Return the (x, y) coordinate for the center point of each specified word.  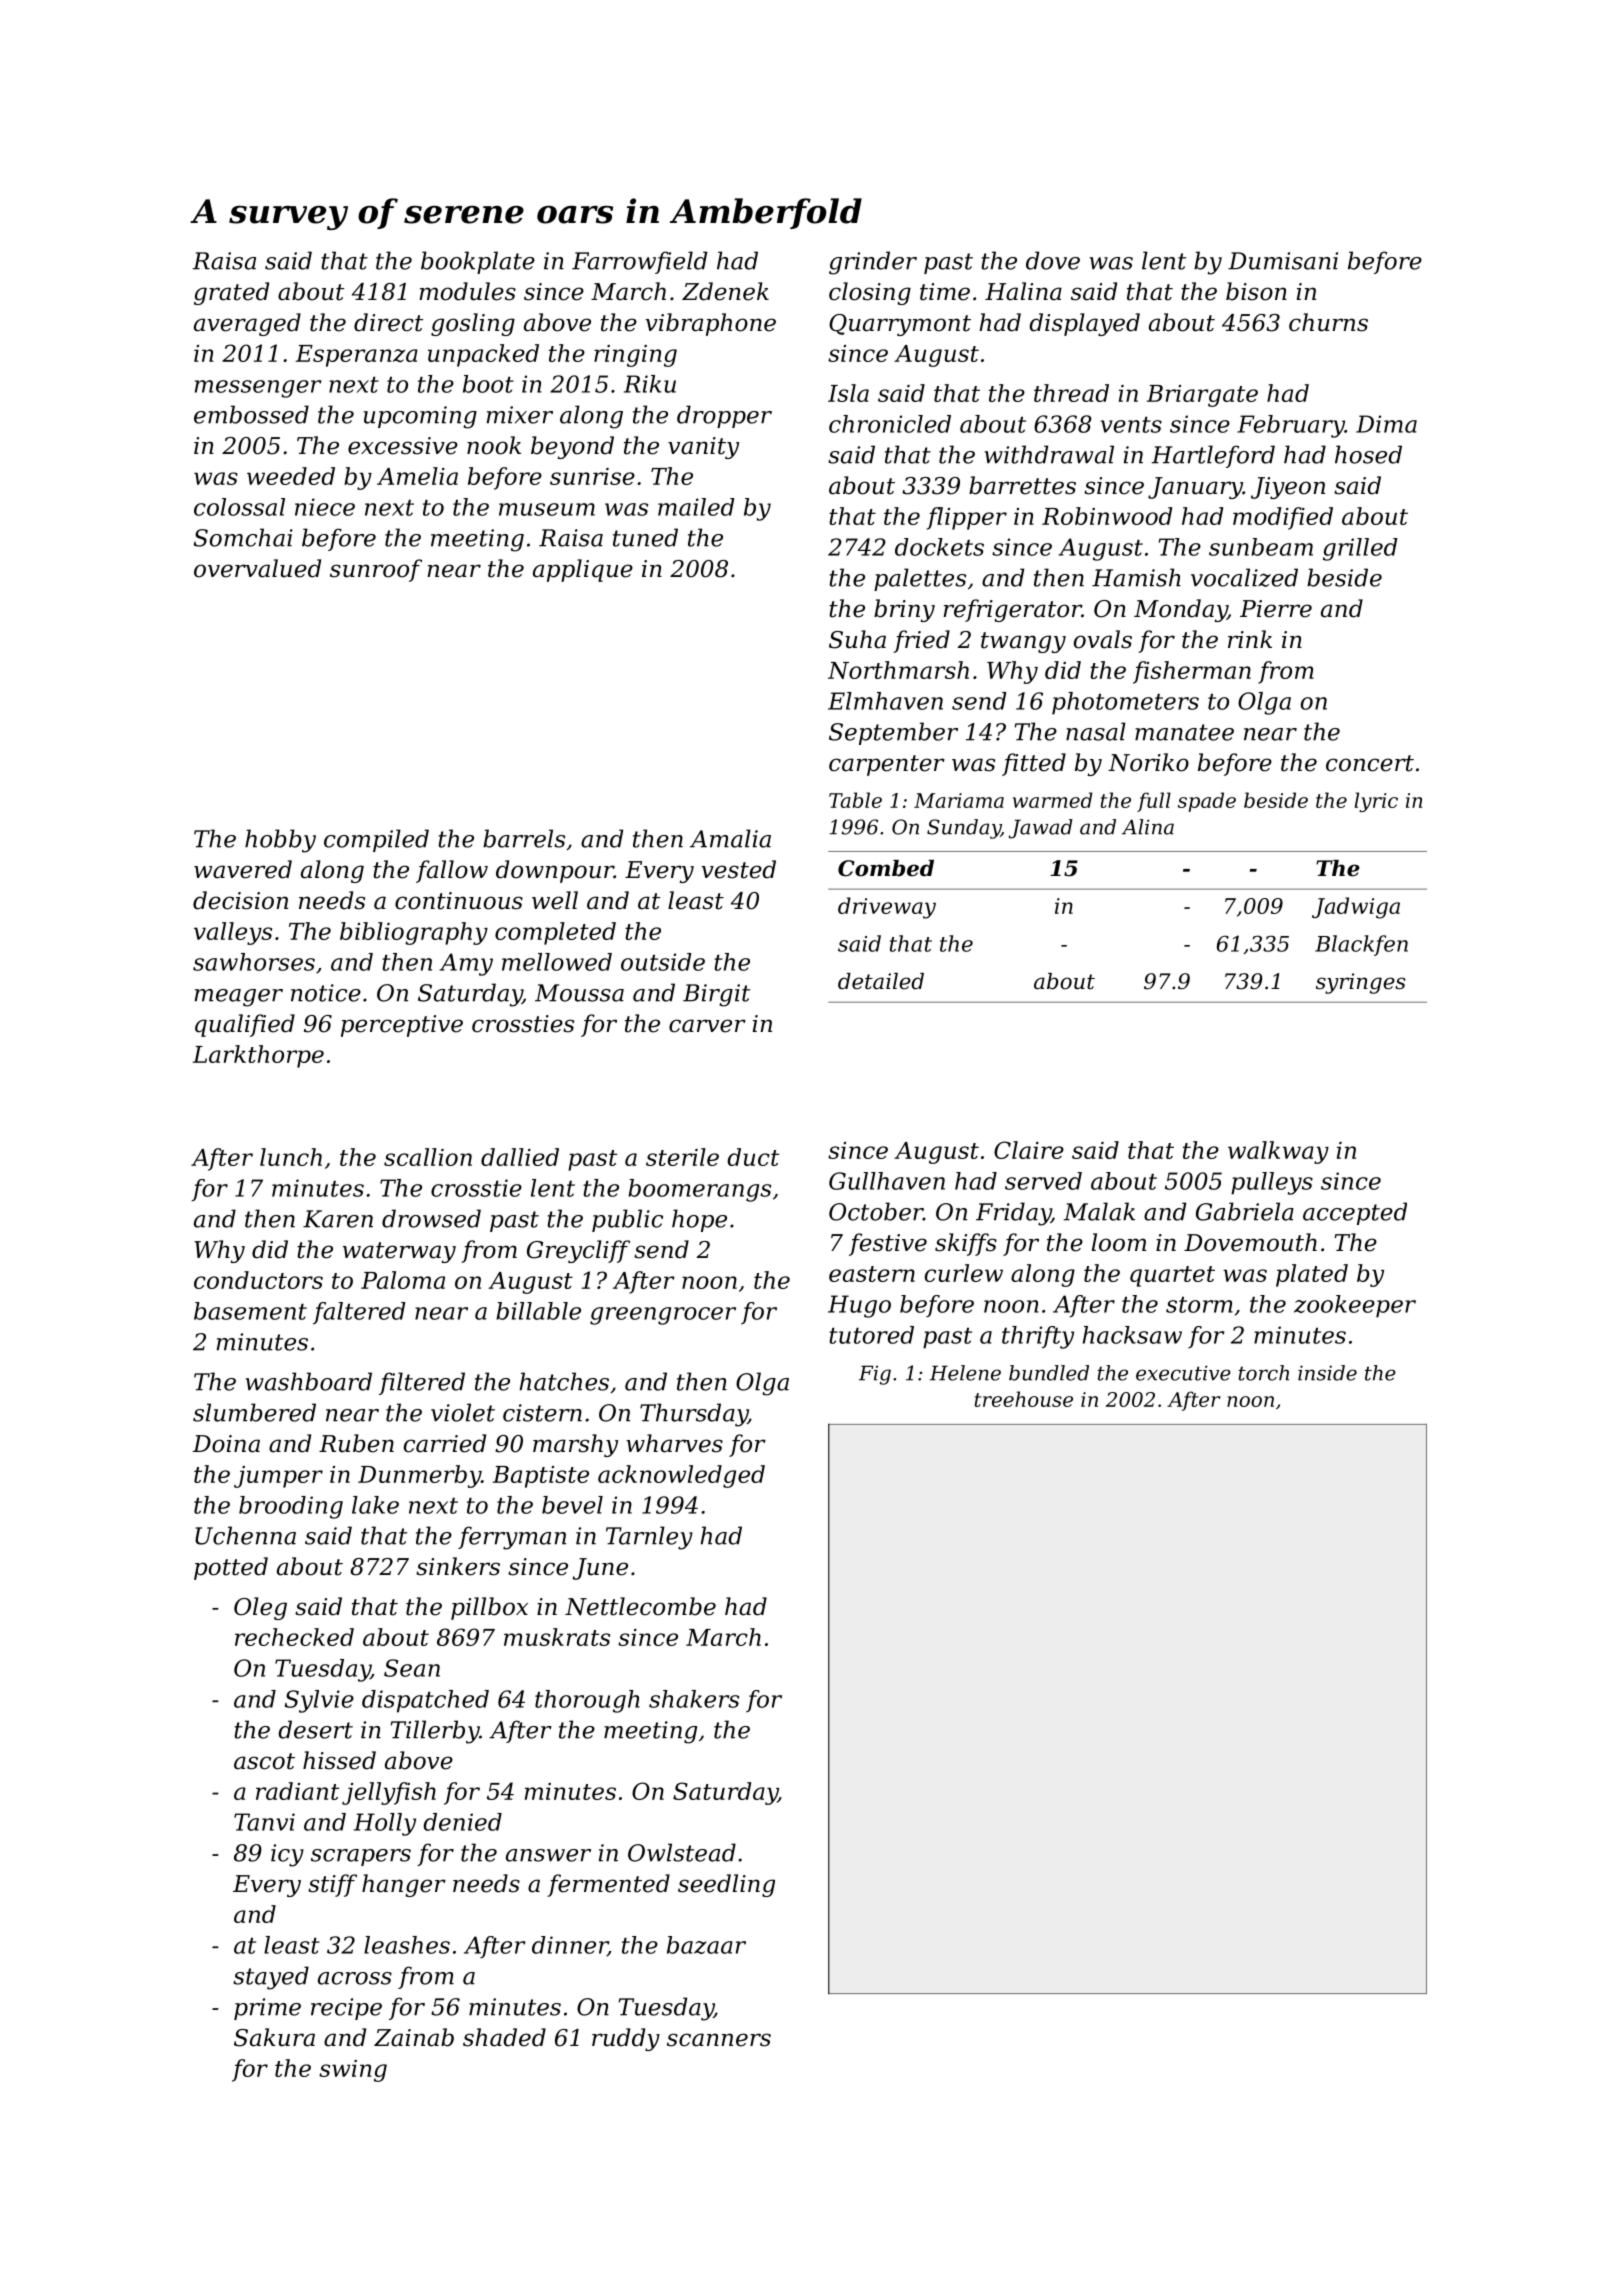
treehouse (1024, 1399)
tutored (871, 1335)
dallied (520, 1157)
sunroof (376, 570)
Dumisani (1283, 261)
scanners (719, 2040)
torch (1263, 1373)
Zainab (414, 2037)
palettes (920, 579)
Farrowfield (639, 262)
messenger (258, 389)
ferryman (512, 1538)
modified (1283, 518)
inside (1327, 1373)
